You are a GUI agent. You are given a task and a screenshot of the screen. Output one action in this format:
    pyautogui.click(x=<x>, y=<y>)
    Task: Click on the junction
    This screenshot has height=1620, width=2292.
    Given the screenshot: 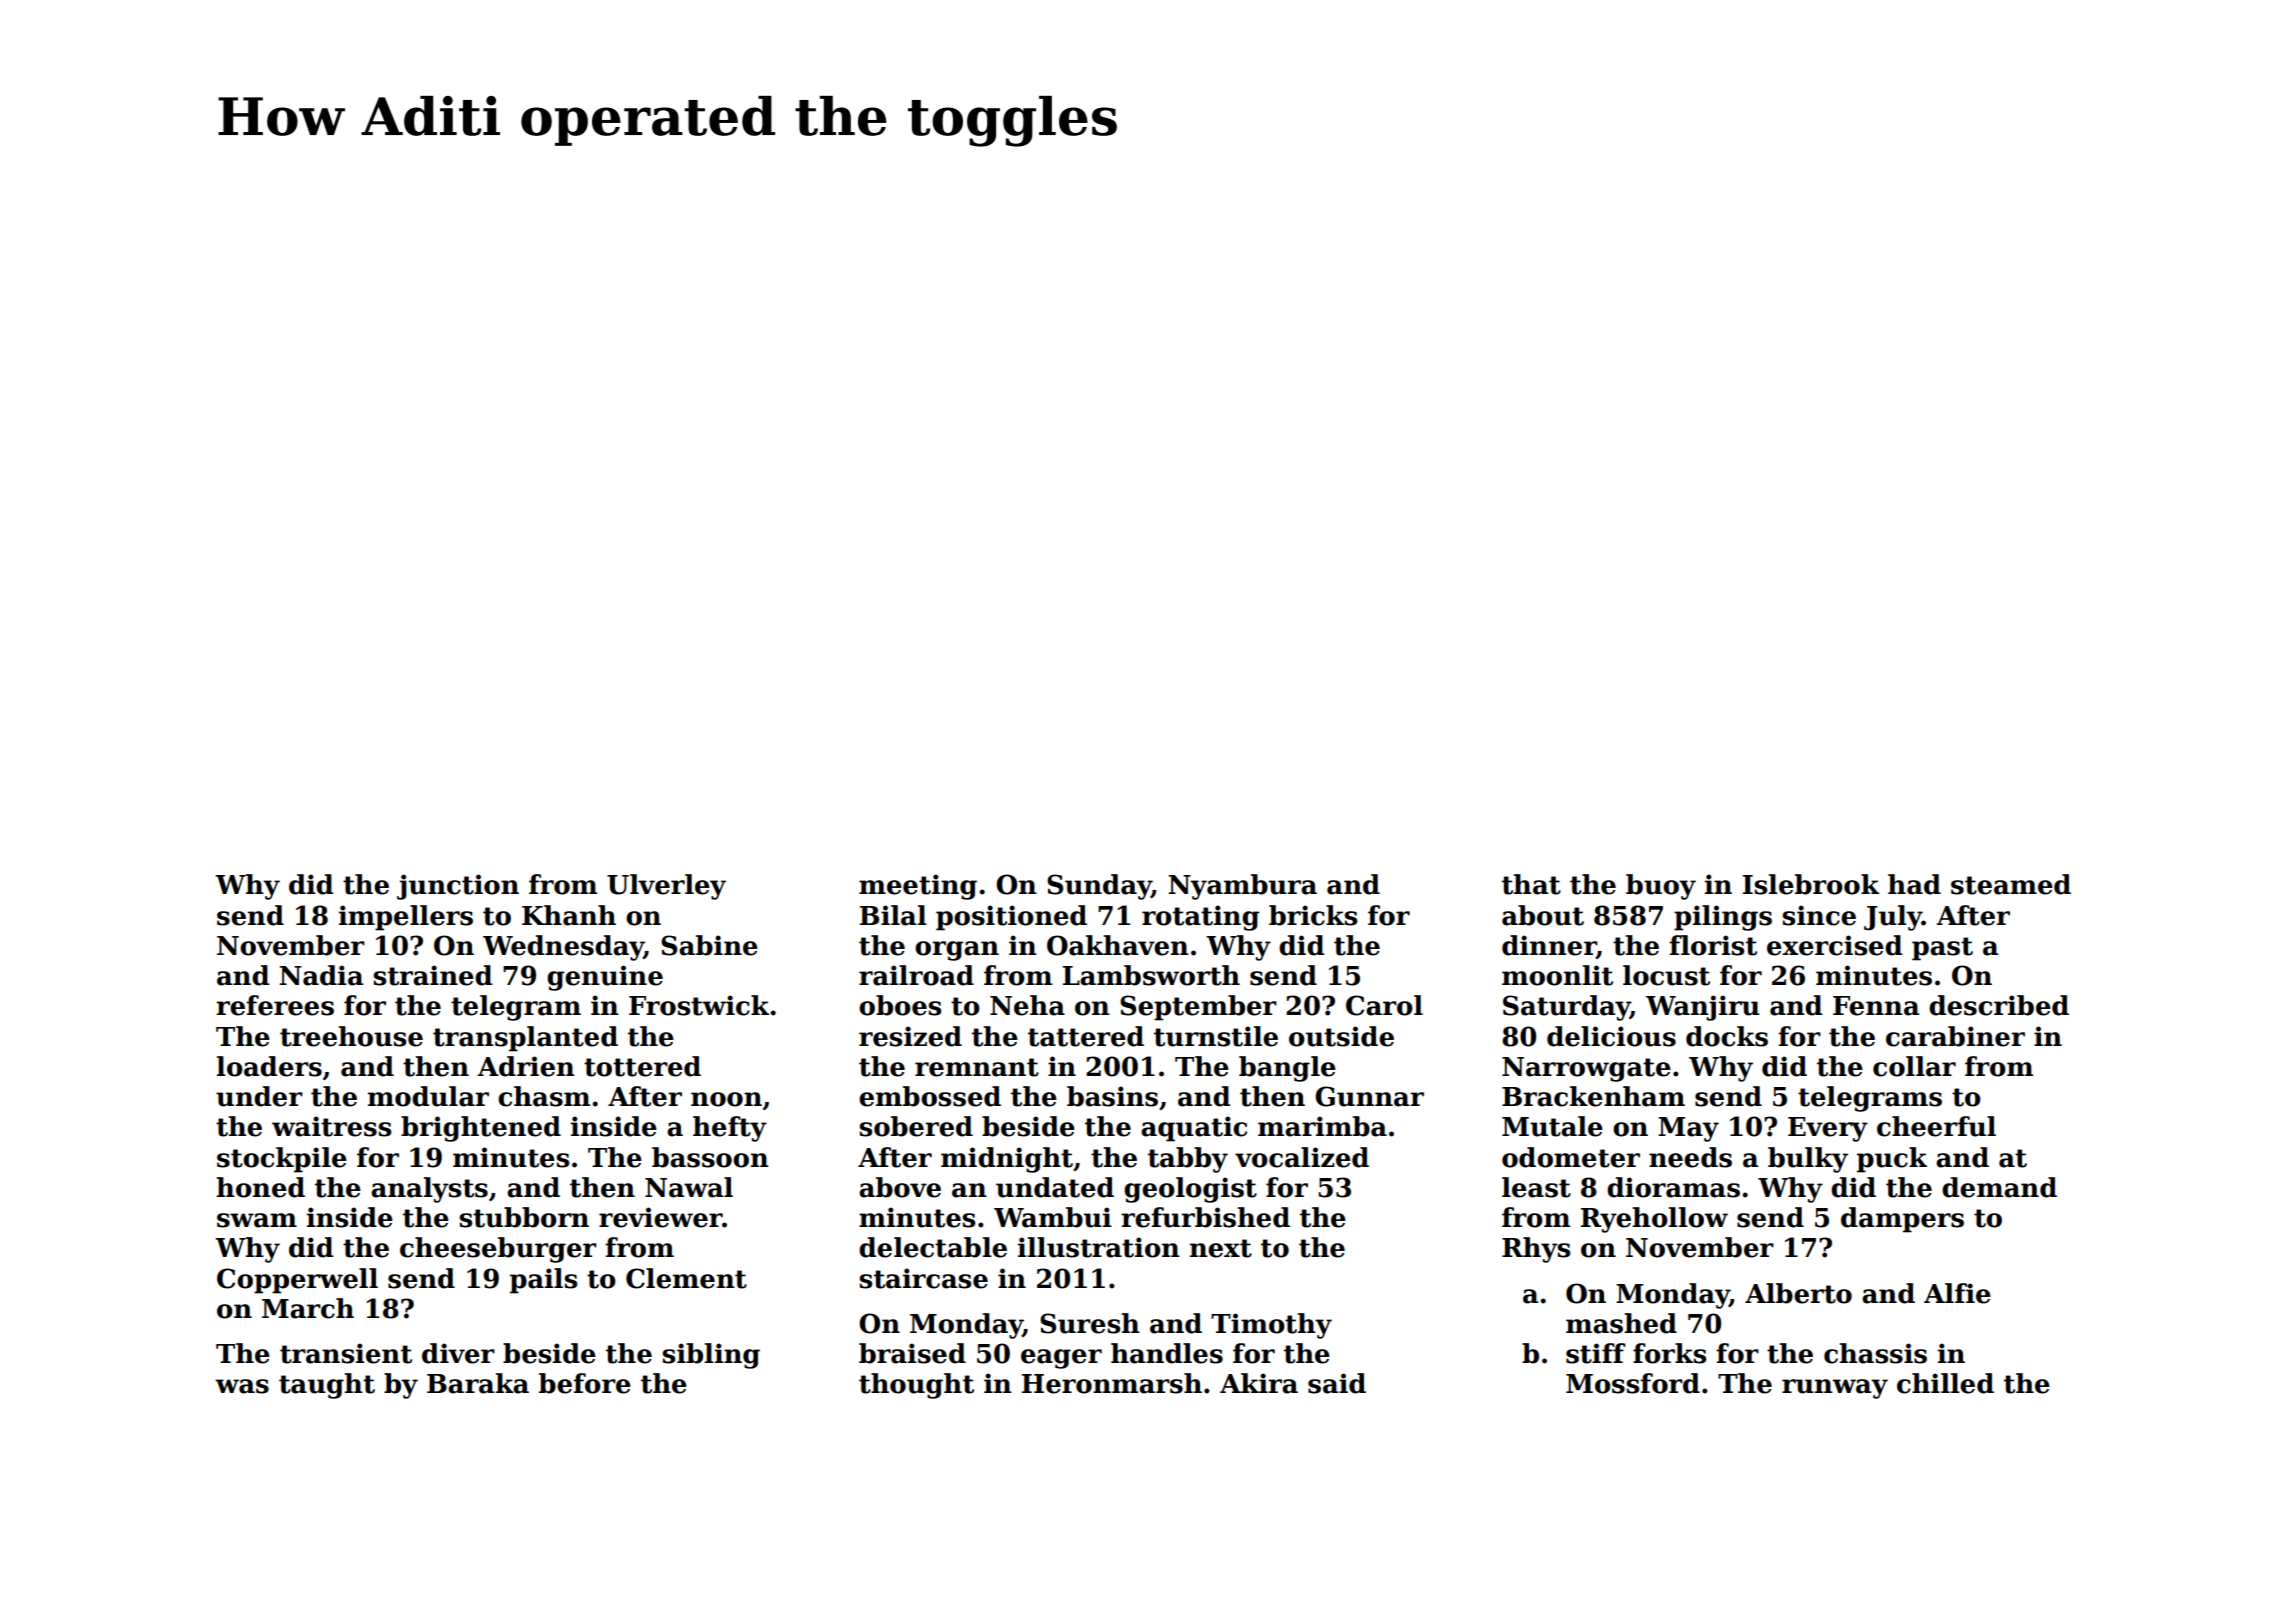 What is the action you would take?
    pyautogui.click(x=458, y=887)
